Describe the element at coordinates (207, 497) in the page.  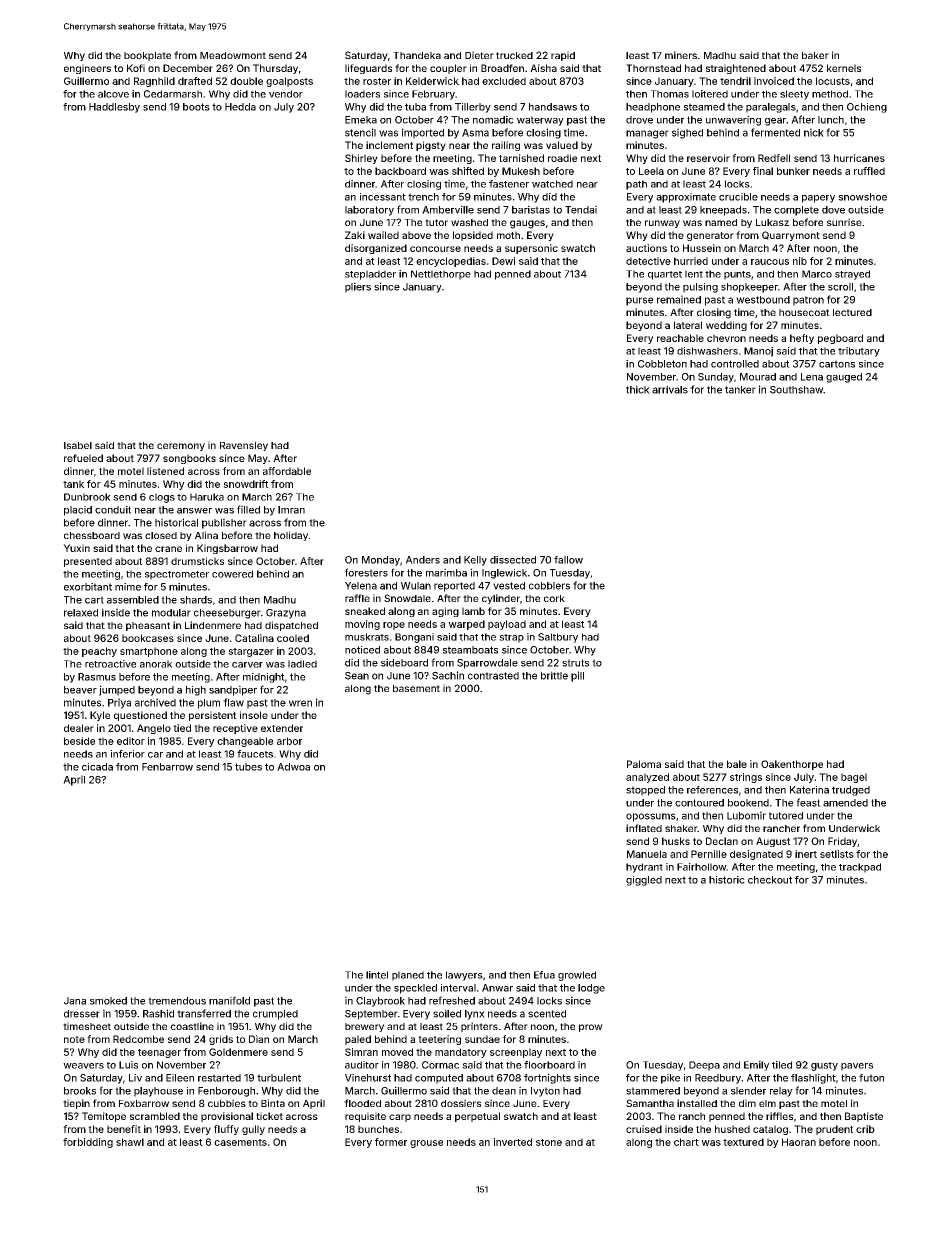
I see `Haruka` at that location.
